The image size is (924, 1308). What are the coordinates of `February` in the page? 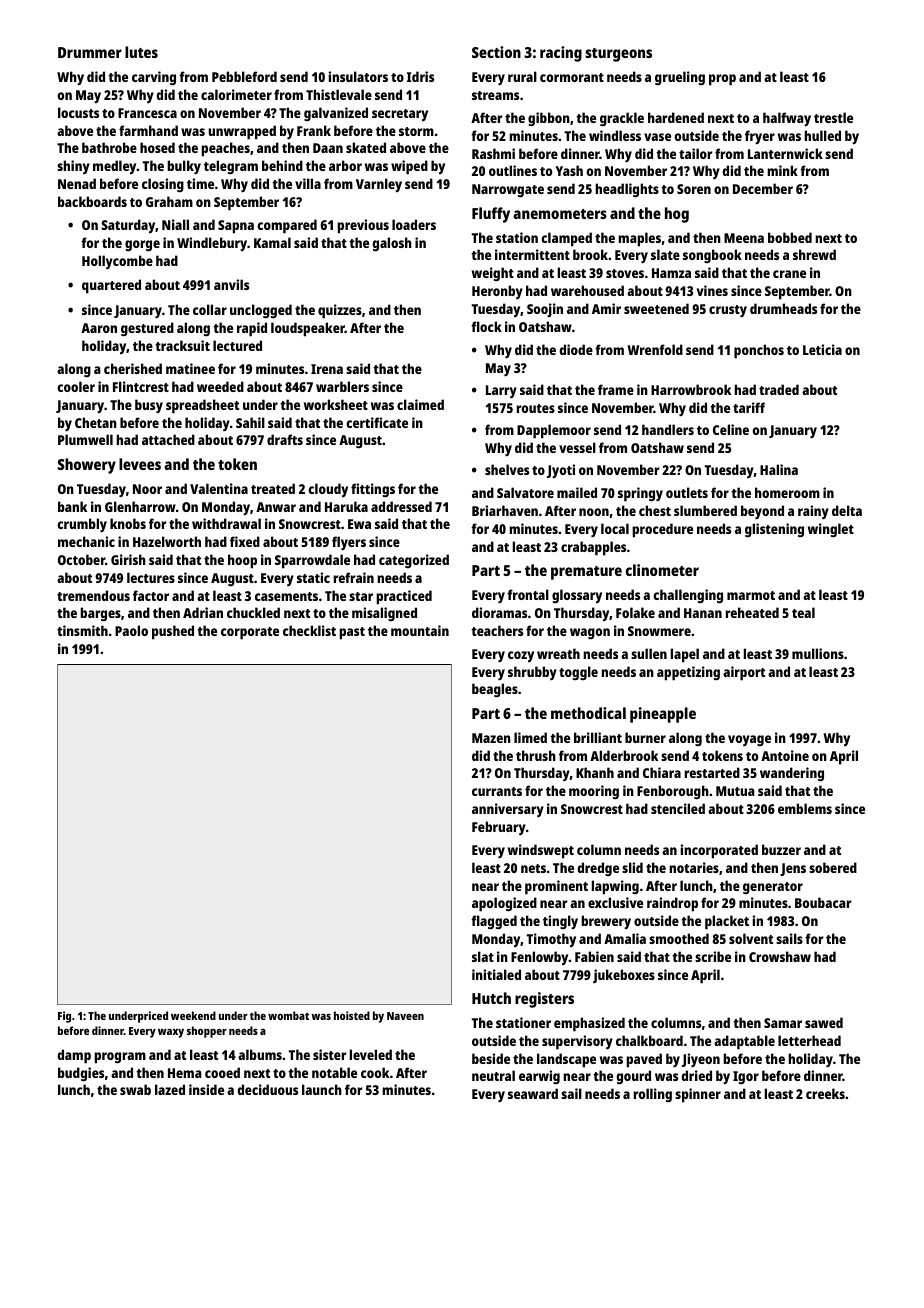 It's located at (499, 828).
